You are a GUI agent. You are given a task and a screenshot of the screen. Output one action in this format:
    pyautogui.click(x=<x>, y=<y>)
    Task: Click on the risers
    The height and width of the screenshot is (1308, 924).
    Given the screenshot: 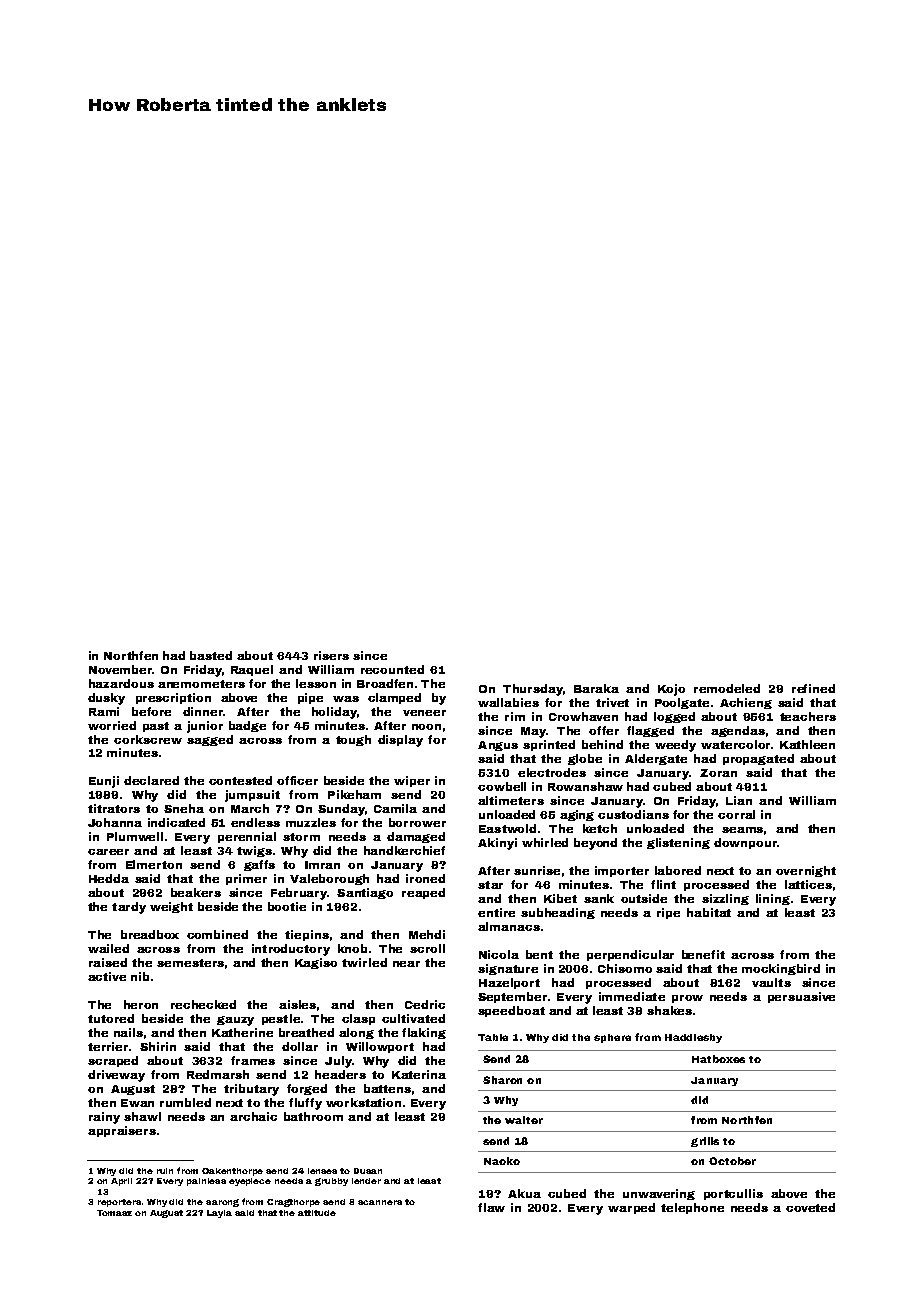 What is the action you would take?
    pyautogui.click(x=331, y=655)
